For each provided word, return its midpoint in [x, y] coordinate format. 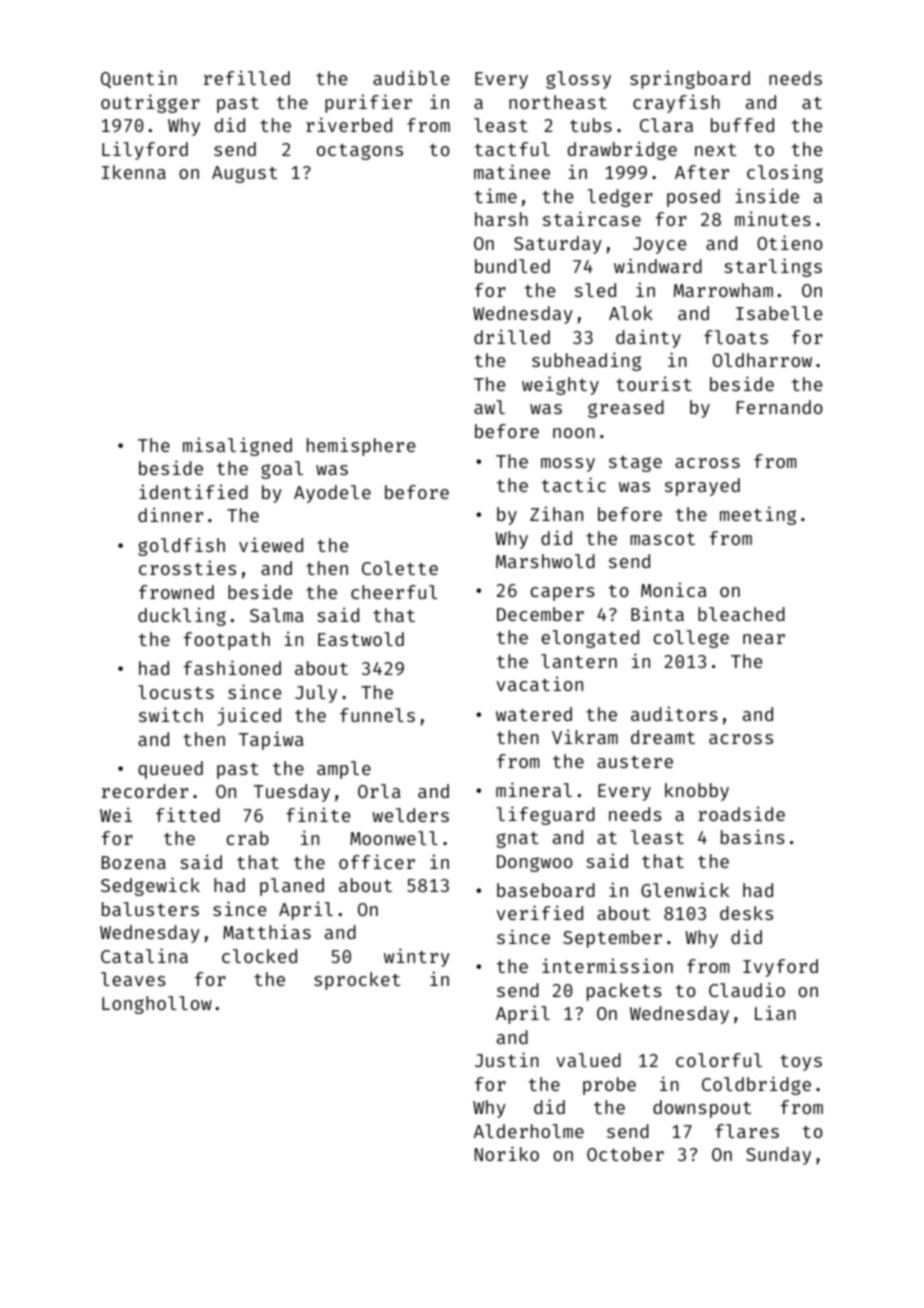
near [764, 639]
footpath [226, 641]
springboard [690, 79]
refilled [247, 77]
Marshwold [545, 561]
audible [411, 77]
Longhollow [157, 1005]
